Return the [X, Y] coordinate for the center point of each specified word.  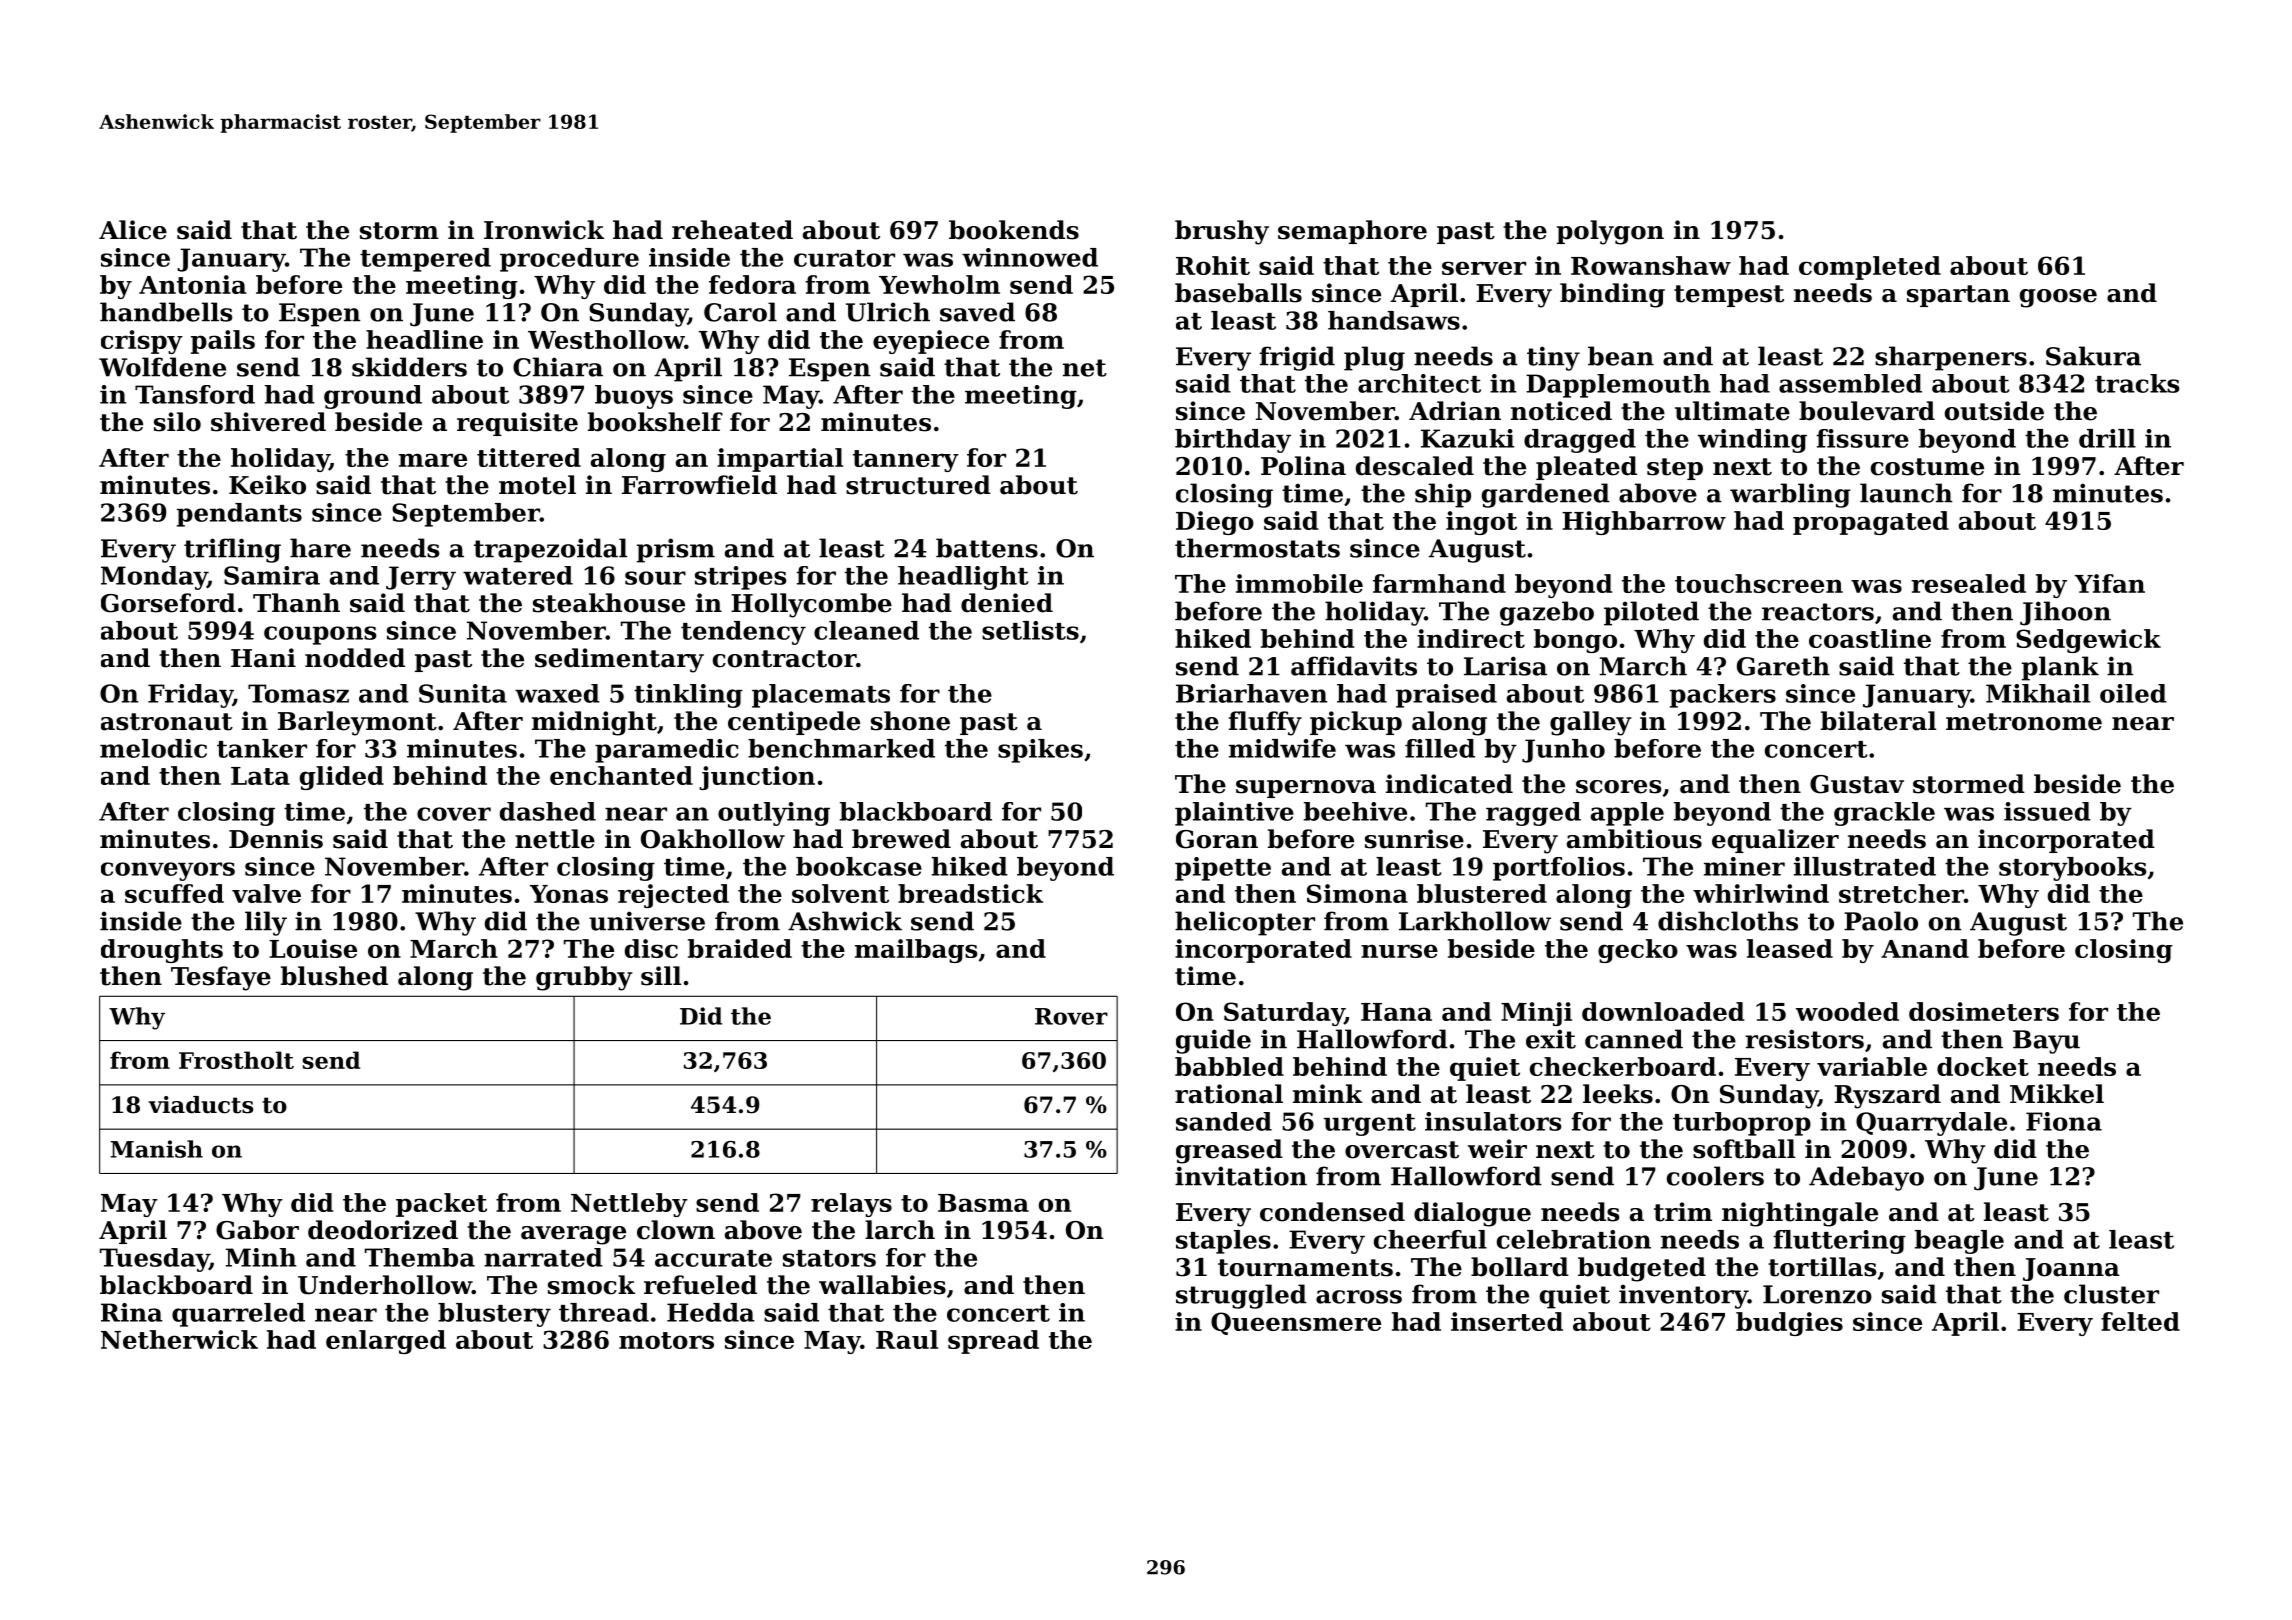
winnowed [1030, 257]
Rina [132, 1312]
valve [266, 893]
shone [910, 721]
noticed [1561, 411]
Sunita [463, 693]
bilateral [1878, 721]
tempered [425, 260]
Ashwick [845, 921]
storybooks [2072, 869]
